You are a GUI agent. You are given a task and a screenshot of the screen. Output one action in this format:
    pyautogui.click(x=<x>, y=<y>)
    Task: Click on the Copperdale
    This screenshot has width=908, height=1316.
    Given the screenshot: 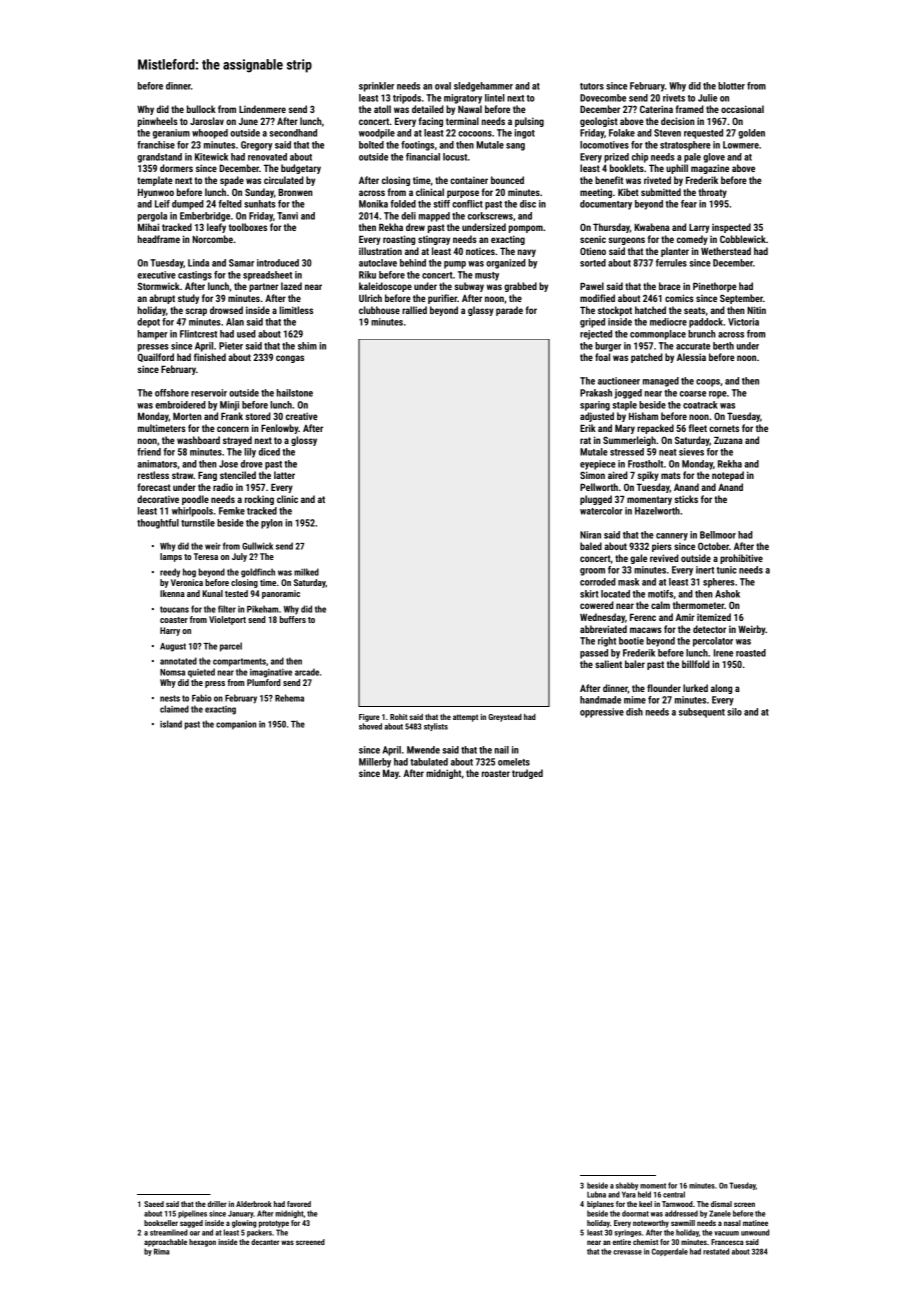 What is the action you would take?
    pyautogui.click(x=670, y=1252)
